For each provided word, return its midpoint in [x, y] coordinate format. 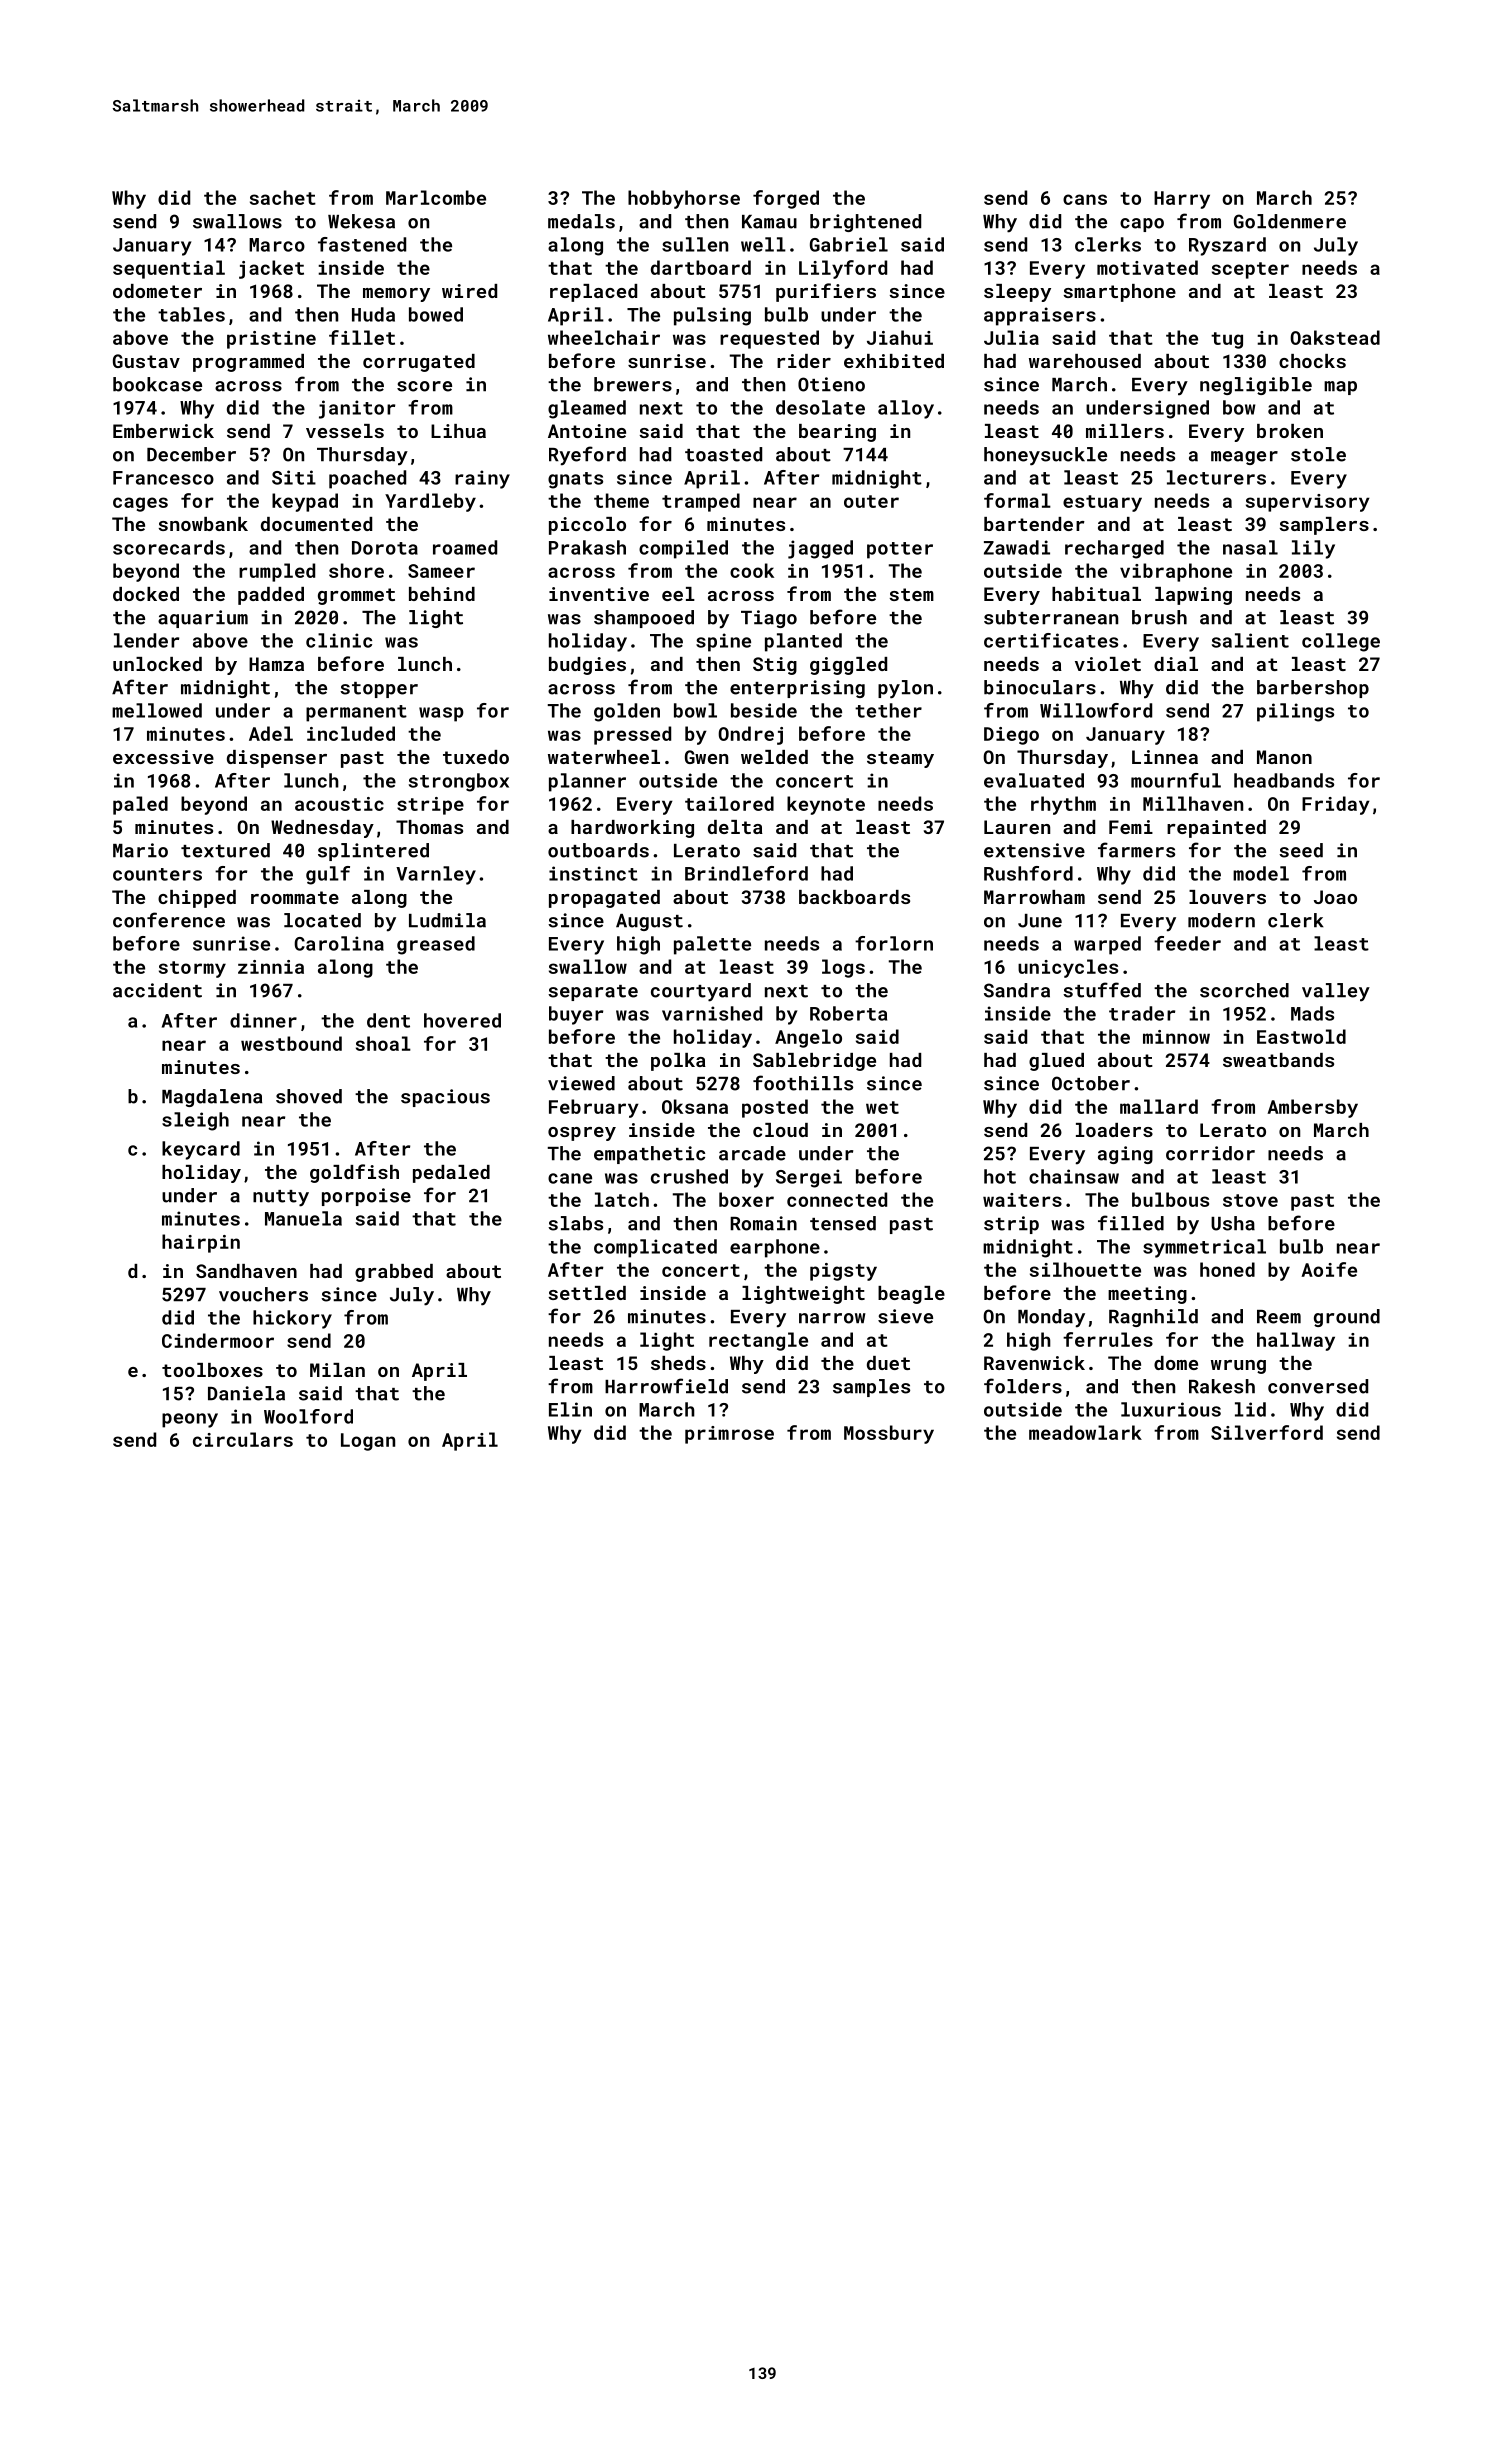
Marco [277, 245]
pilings [1295, 712]
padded [271, 596]
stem [911, 594]
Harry [1182, 200]
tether [888, 710]
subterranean [1051, 617]
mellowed [157, 710]
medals [581, 221]
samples [871, 1388]
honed [1227, 1269]
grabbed [394, 1273]
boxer [746, 1199]
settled [587, 1293]
